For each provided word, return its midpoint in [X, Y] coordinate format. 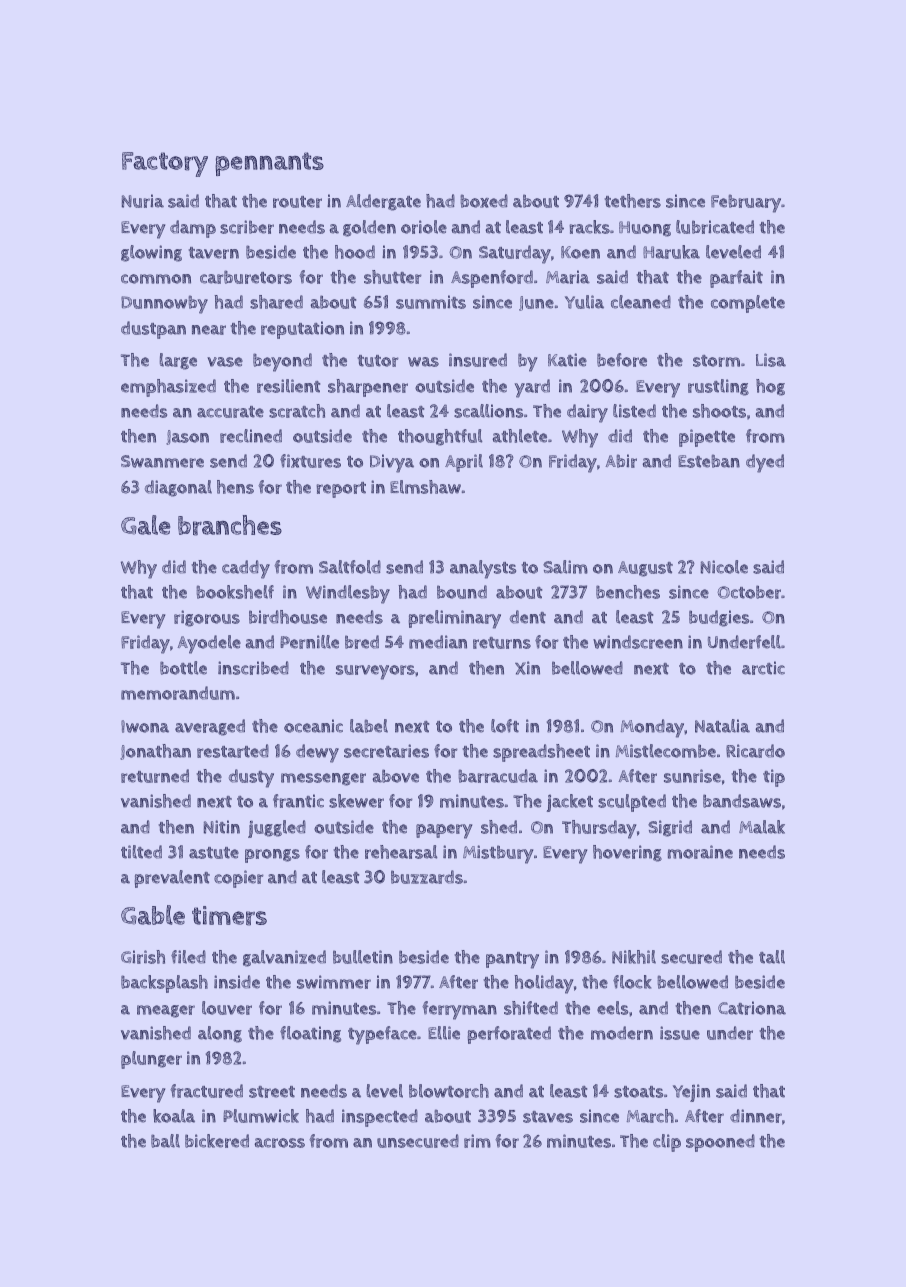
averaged [210, 727]
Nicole [724, 567]
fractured [206, 1091]
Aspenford [492, 279]
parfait [736, 279]
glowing [151, 253]
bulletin [363, 957]
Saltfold [350, 567]
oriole [424, 227]
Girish [143, 957]
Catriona [752, 1008]
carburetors [246, 277]
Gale [145, 525]
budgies [719, 618]
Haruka [671, 252]
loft [505, 726]
